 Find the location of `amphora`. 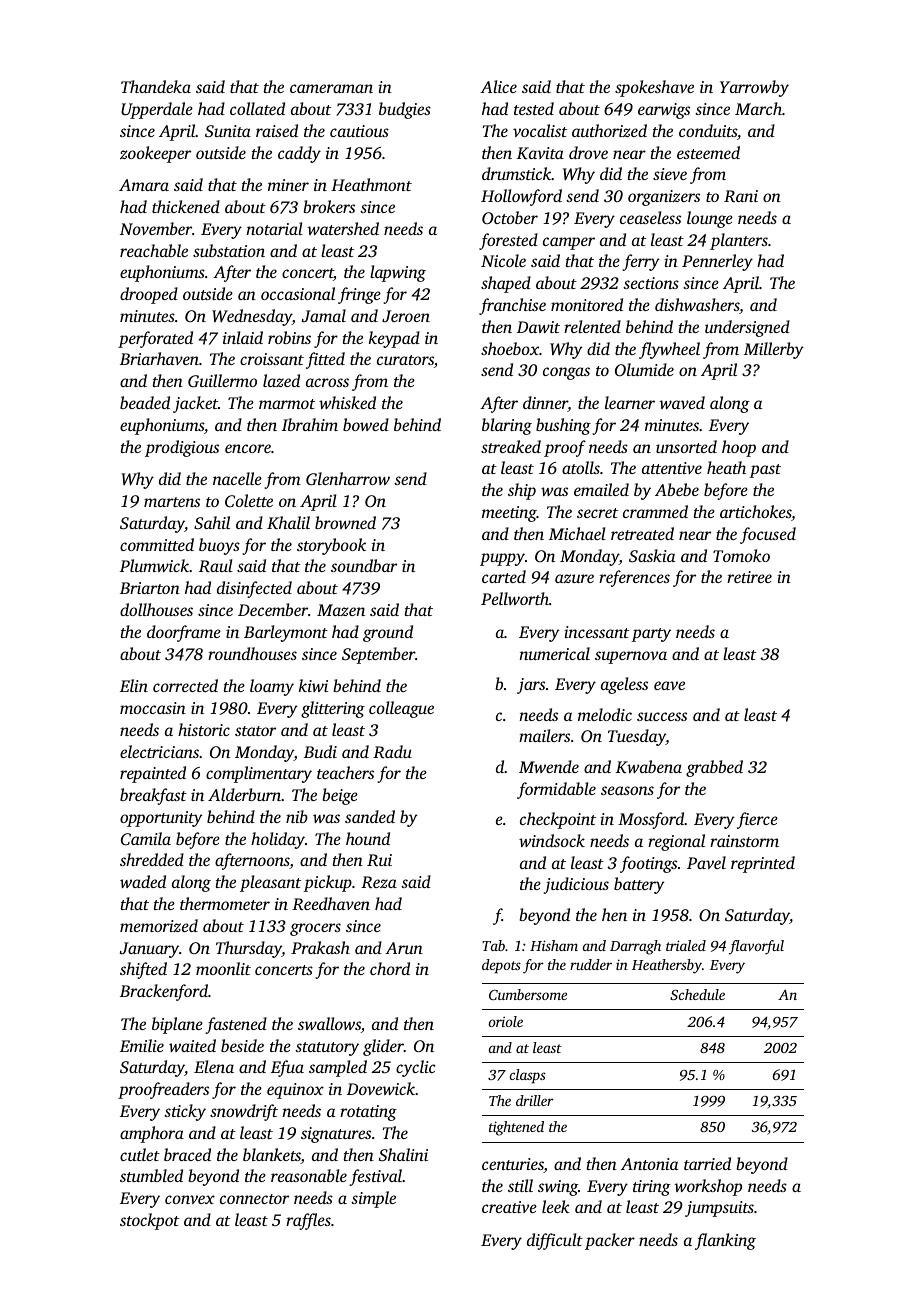

amphora is located at coordinates (152, 1134).
